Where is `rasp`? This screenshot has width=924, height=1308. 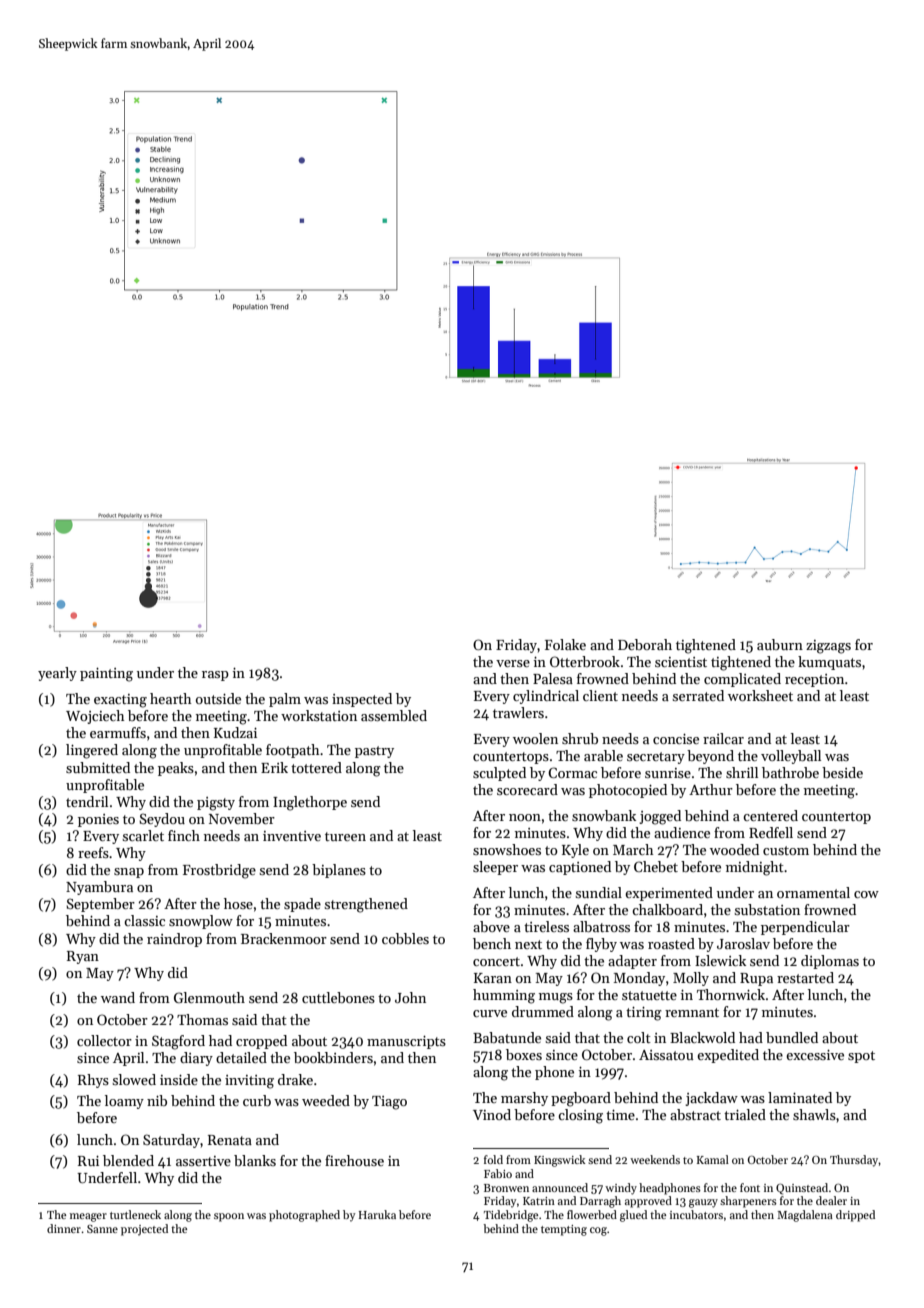 rasp is located at coordinates (215, 676).
